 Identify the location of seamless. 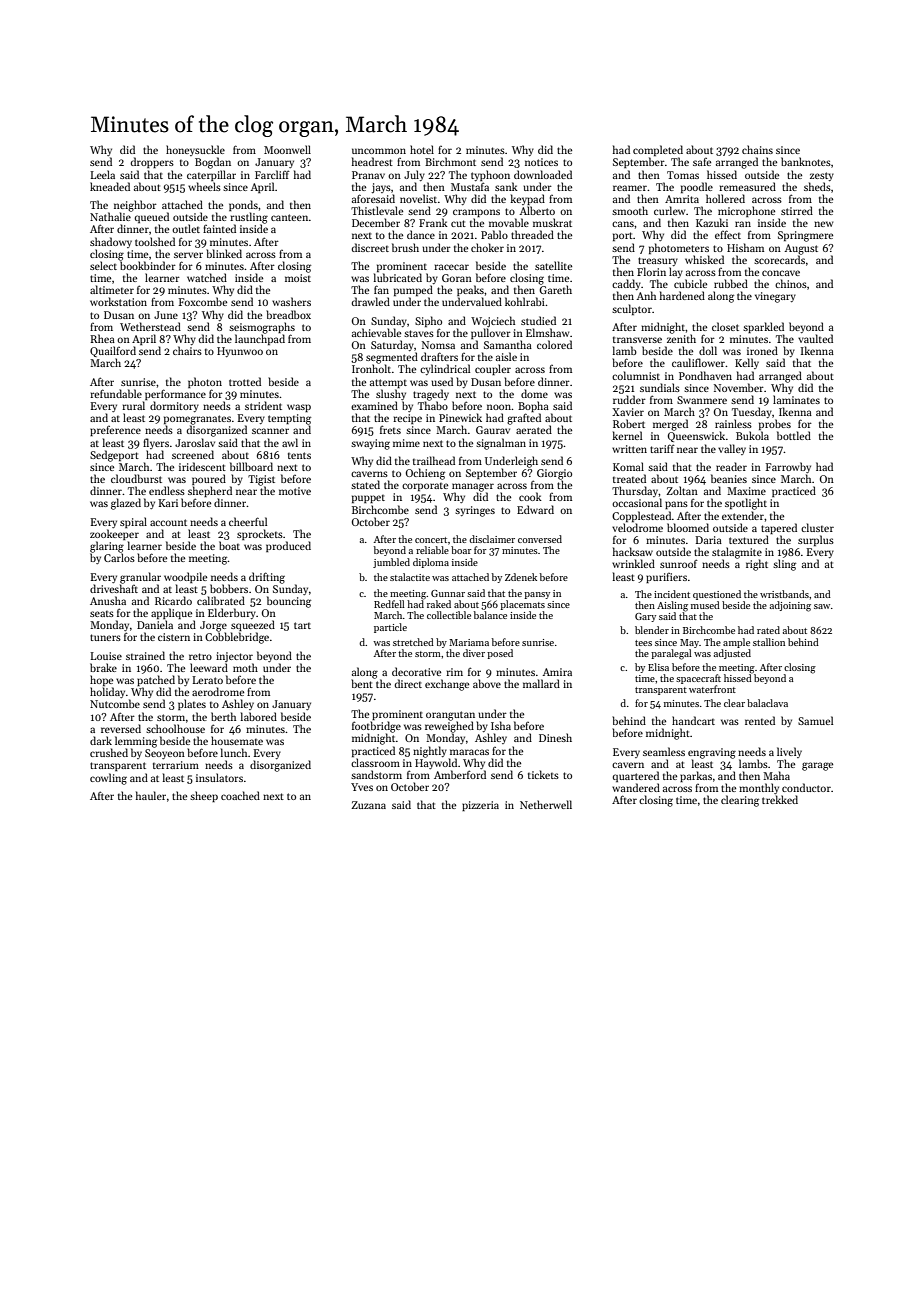
(664, 751).
